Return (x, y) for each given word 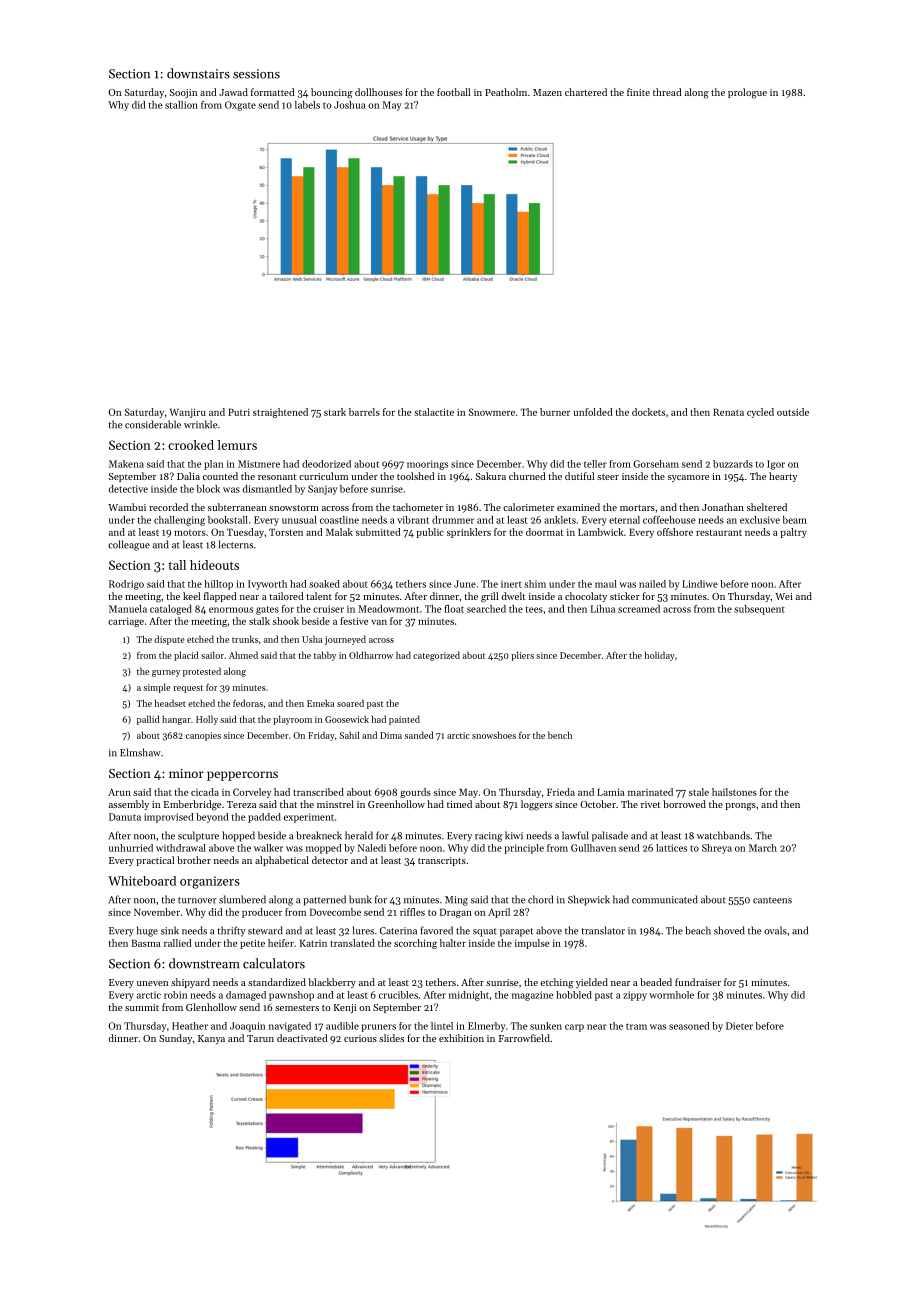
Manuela (128, 609)
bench (560, 735)
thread (667, 92)
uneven (152, 983)
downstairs (198, 73)
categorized (436, 656)
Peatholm (506, 92)
